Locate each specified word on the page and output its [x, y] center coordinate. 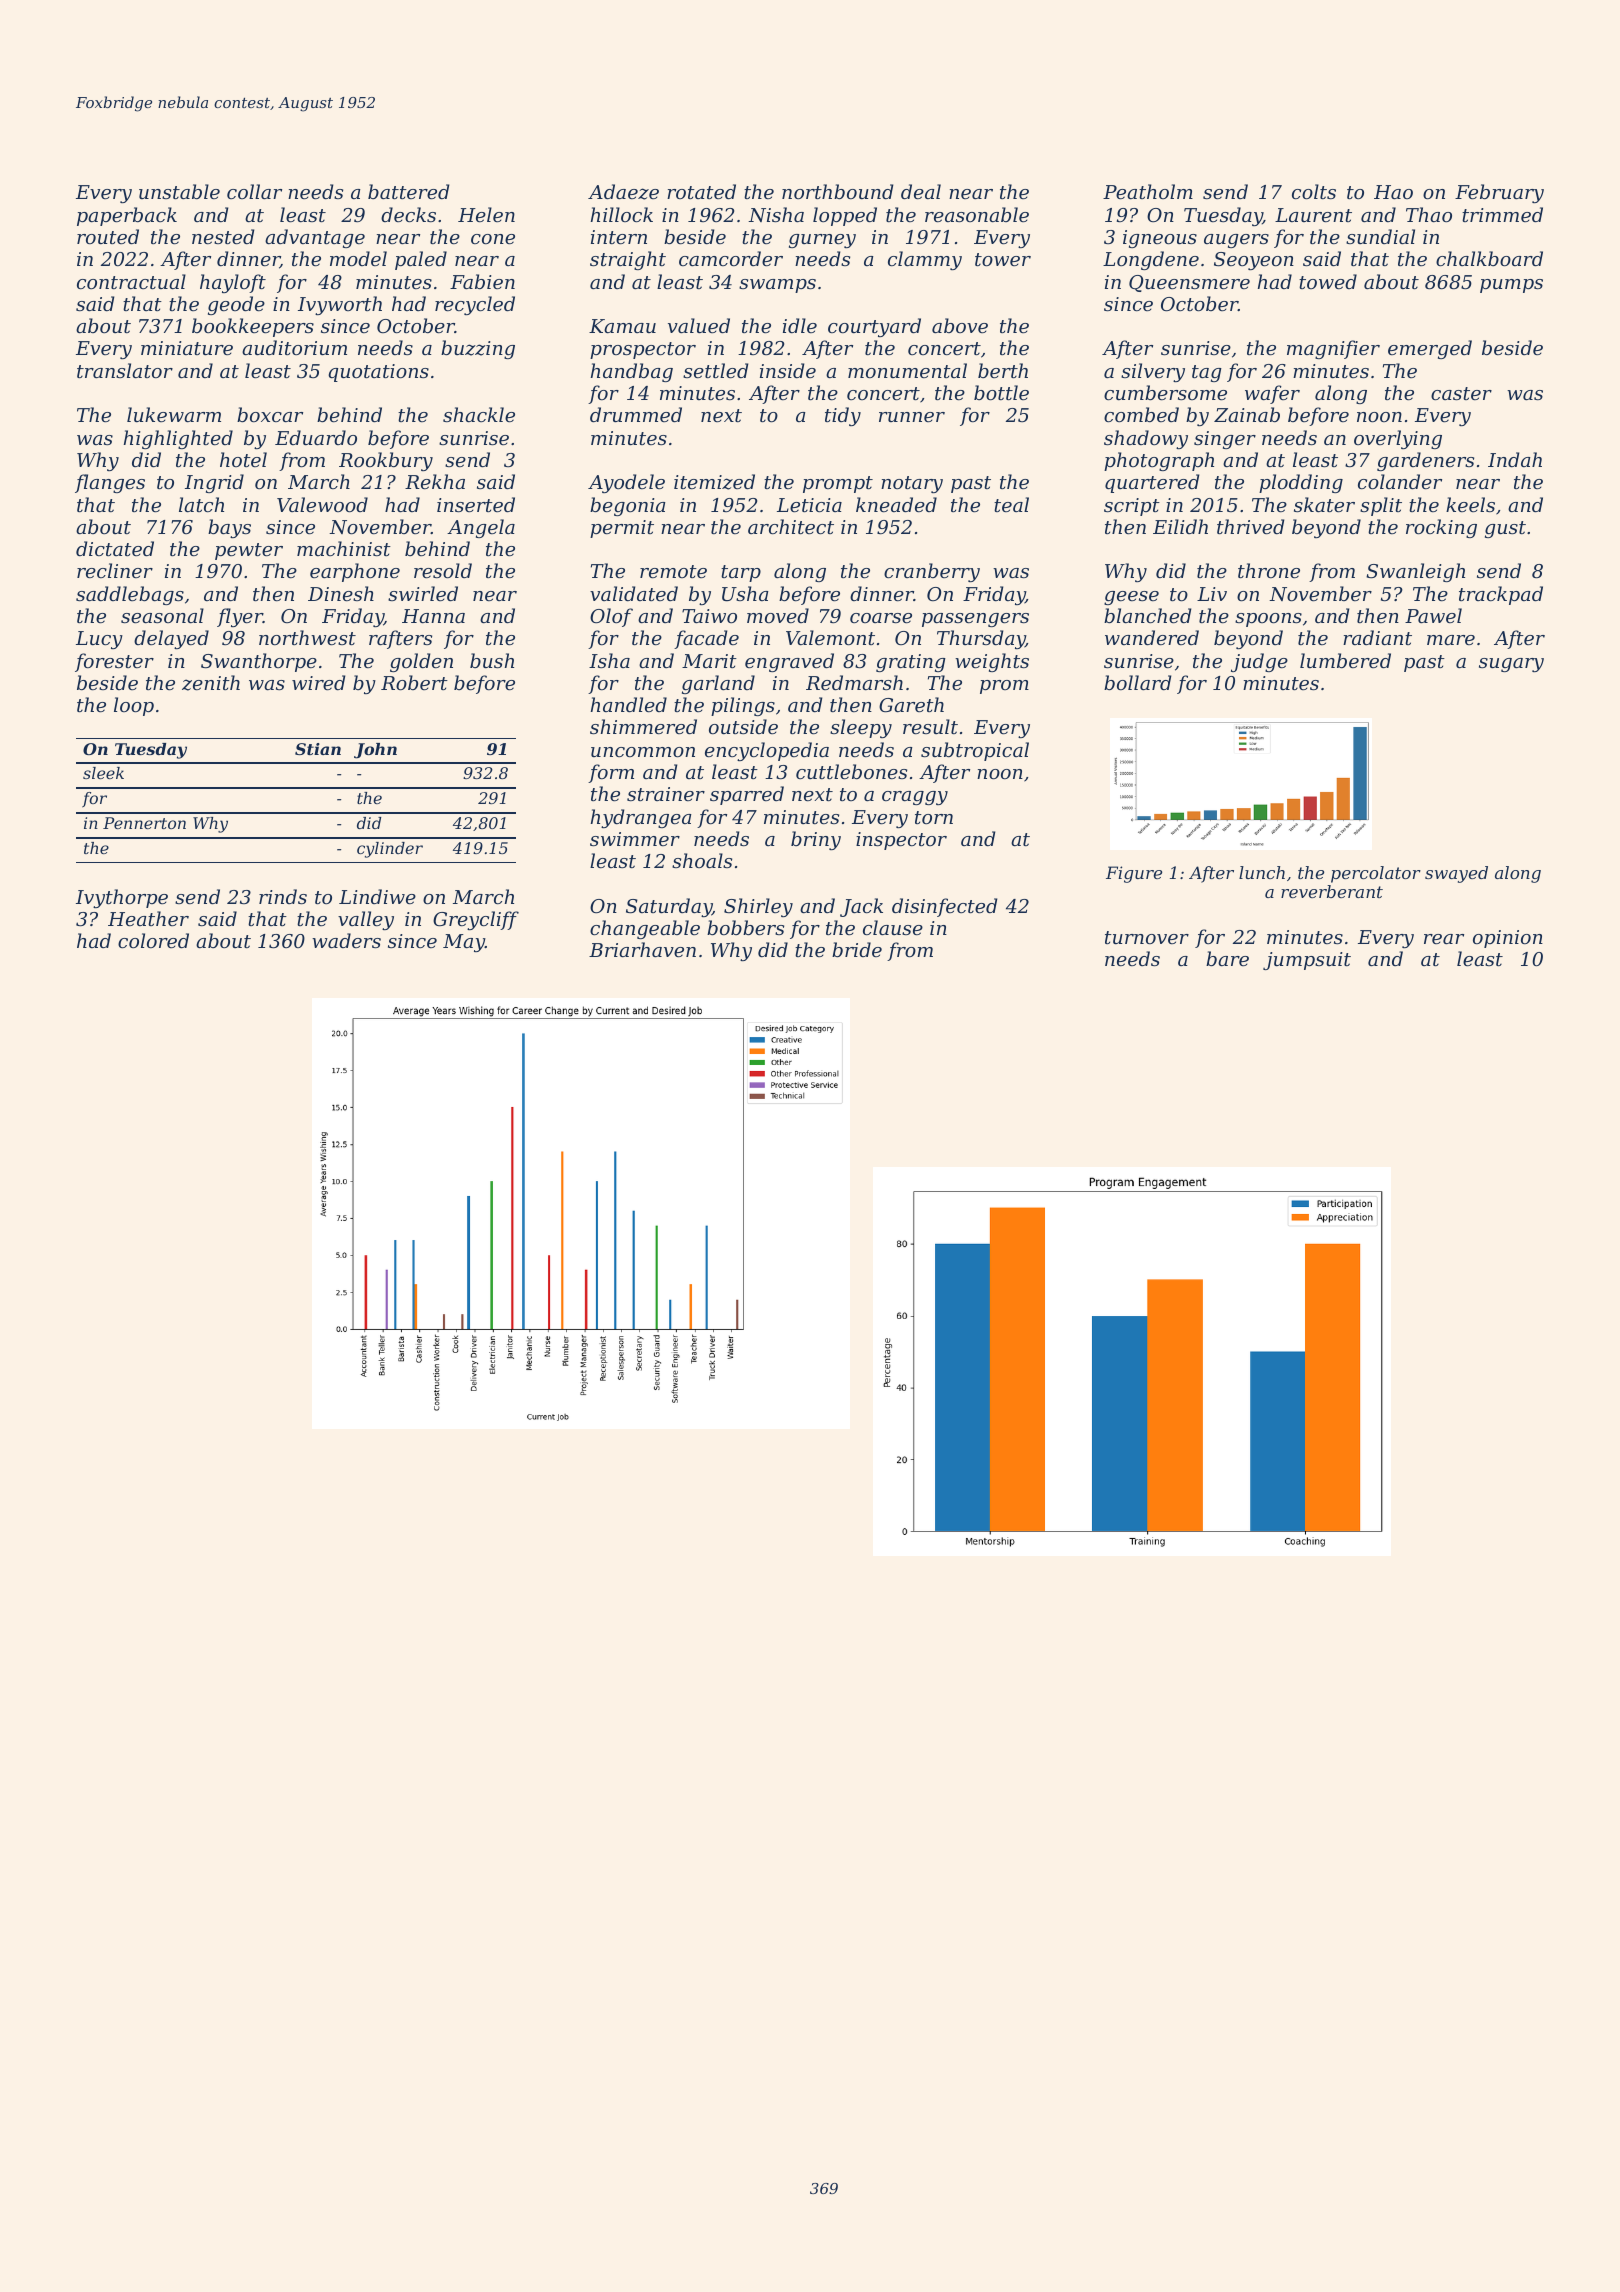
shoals [702, 860]
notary [912, 484]
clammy [925, 260]
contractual [131, 281]
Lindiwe [377, 896]
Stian [318, 749]
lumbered [1345, 660]
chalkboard [1489, 258]
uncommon [643, 752]
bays [229, 528]
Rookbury [386, 461]
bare [1227, 958]
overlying [1398, 439]
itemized [714, 482]
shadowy [1146, 439]
